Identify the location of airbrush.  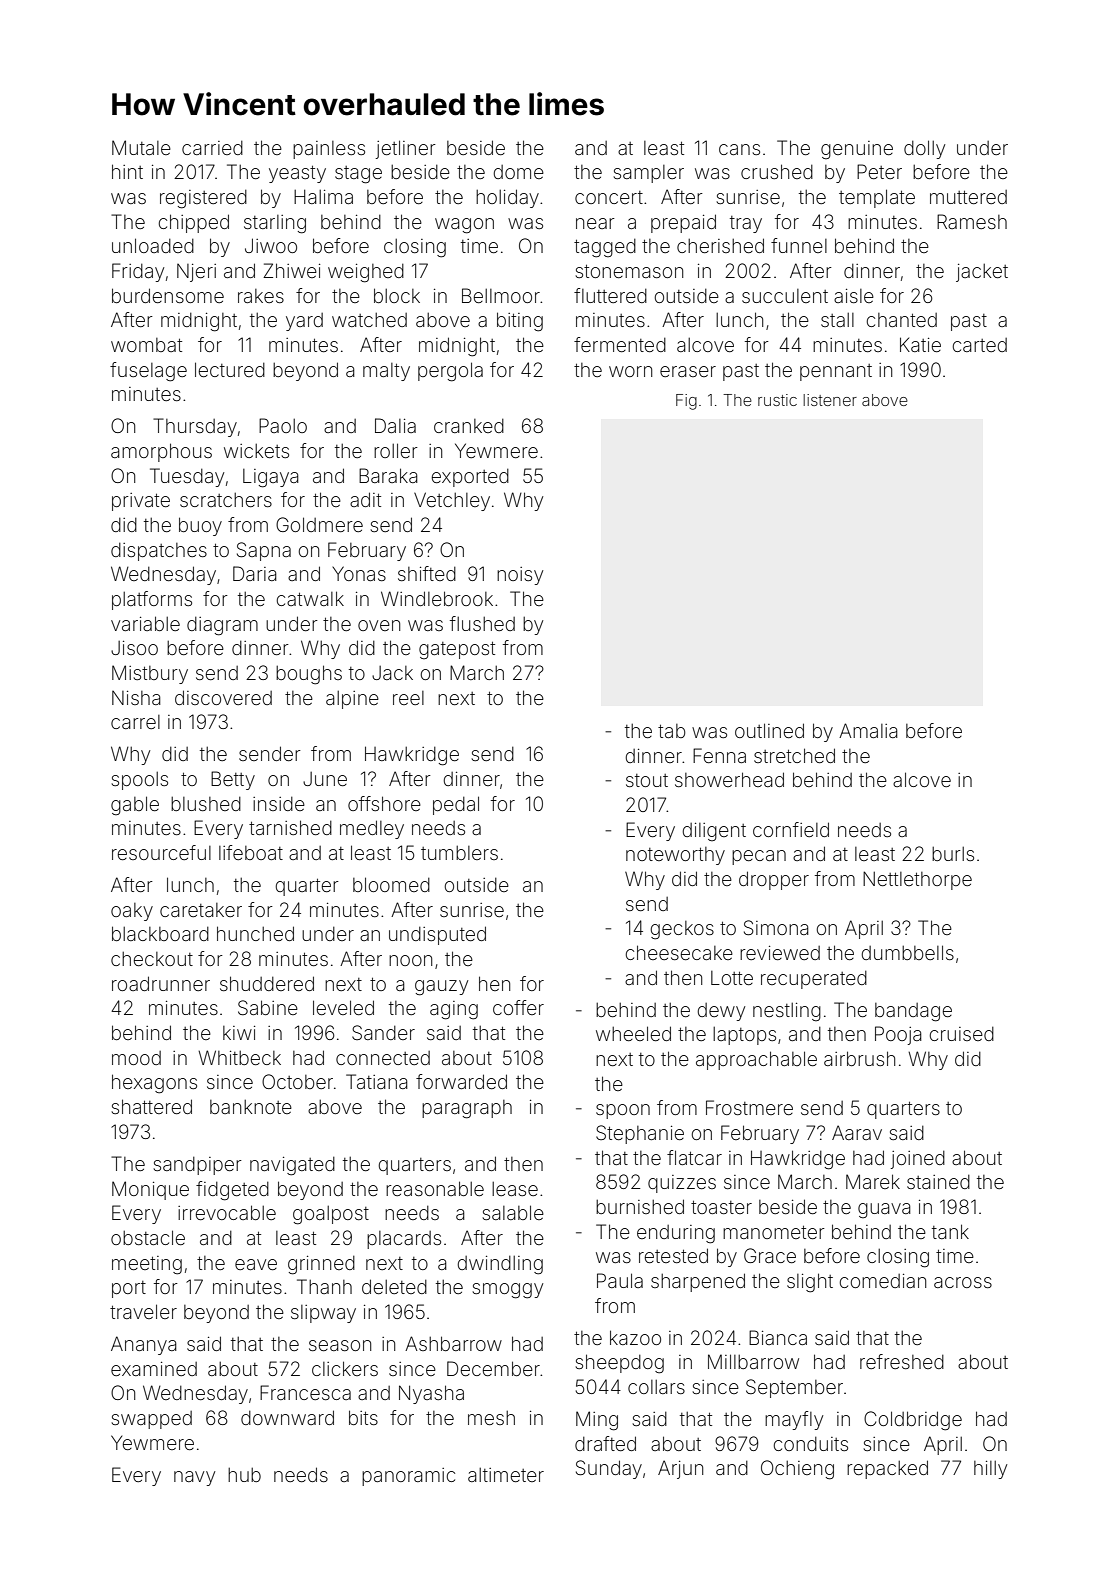
(859, 1058).
